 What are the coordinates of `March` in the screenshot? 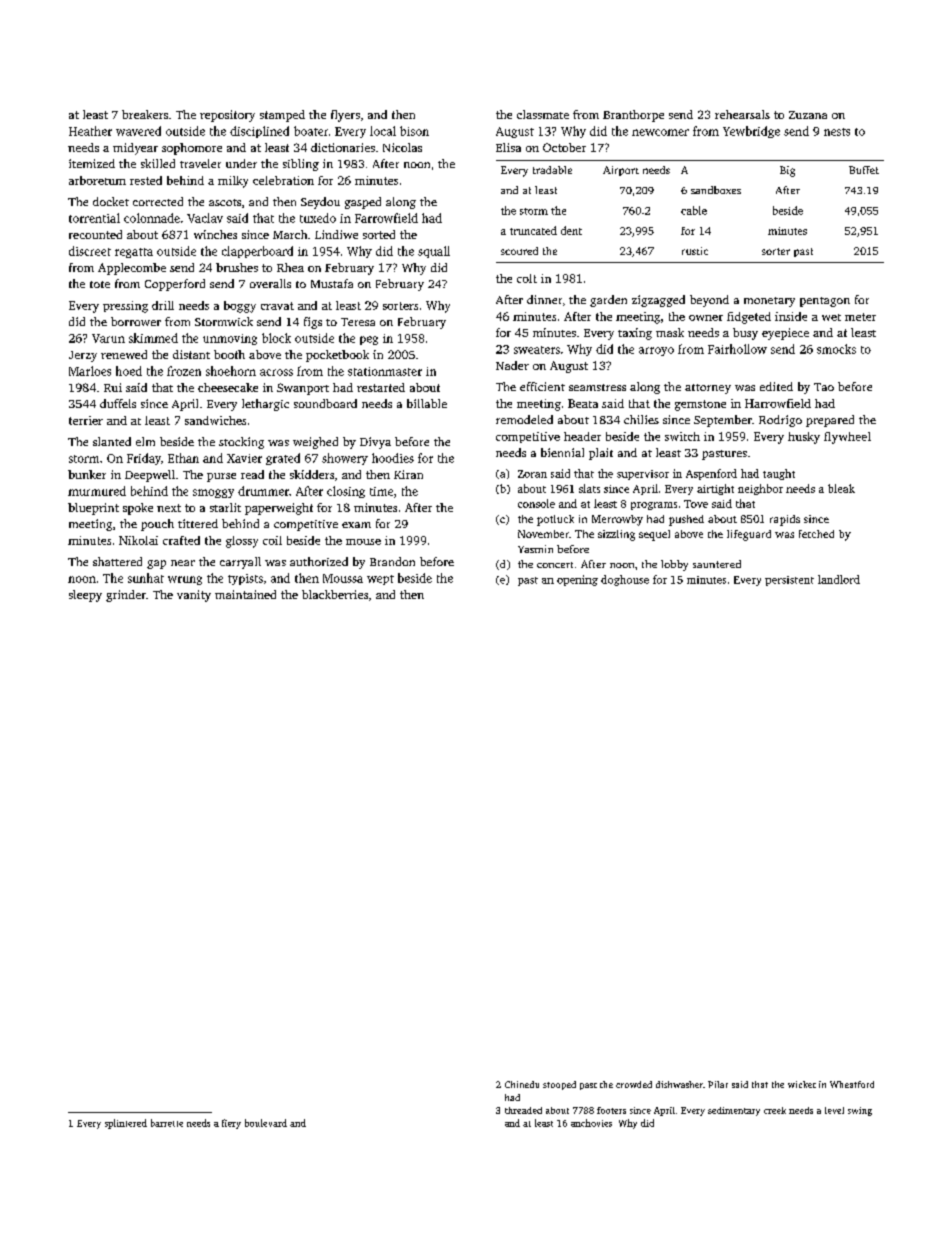 It's located at (290, 234).
